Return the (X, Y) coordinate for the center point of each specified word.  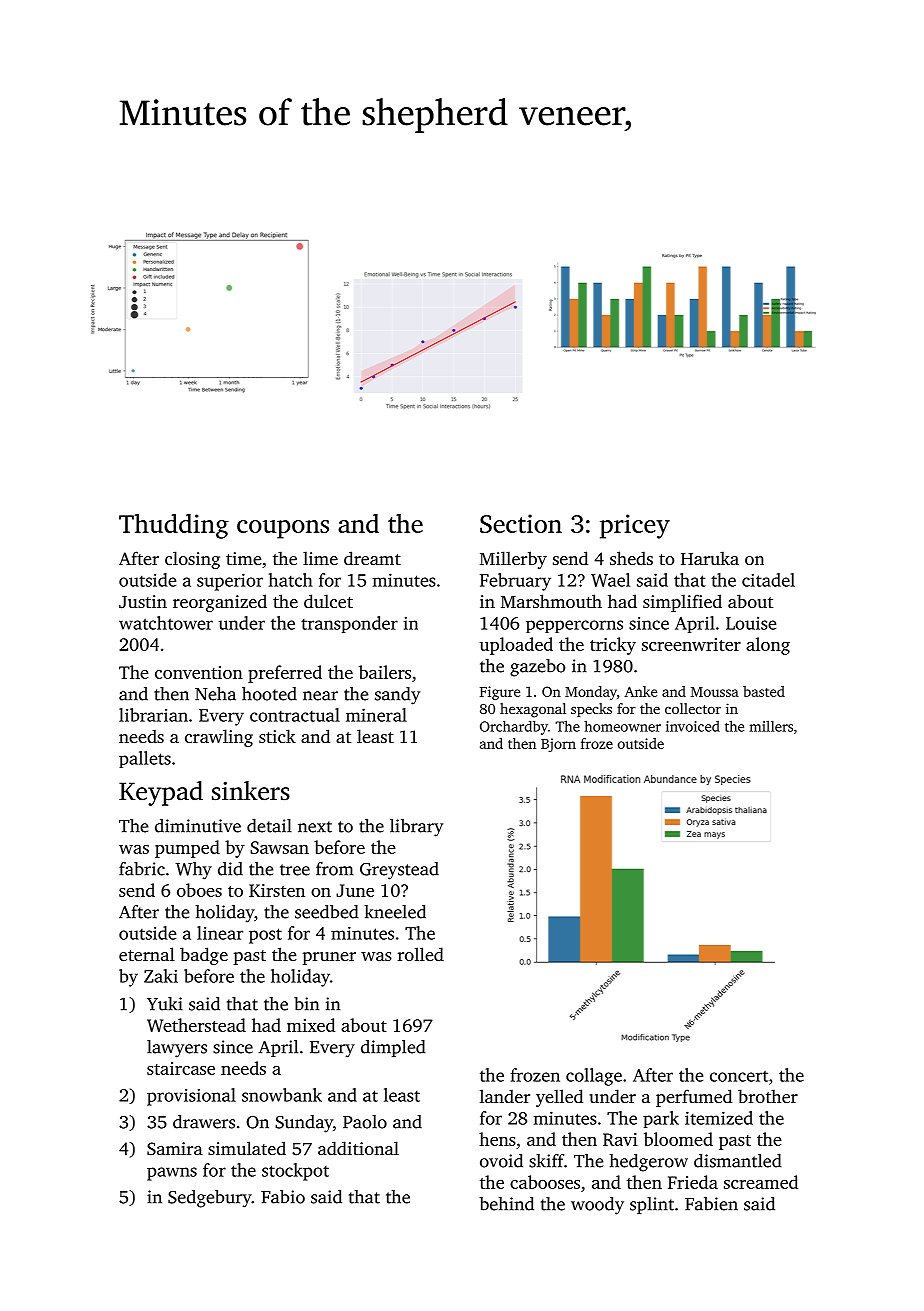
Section (521, 523)
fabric (142, 869)
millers (771, 726)
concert (739, 1076)
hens (497, 1139)
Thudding (174, 526)
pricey (635, 526)
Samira (175, 1149)
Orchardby (514, 727)
